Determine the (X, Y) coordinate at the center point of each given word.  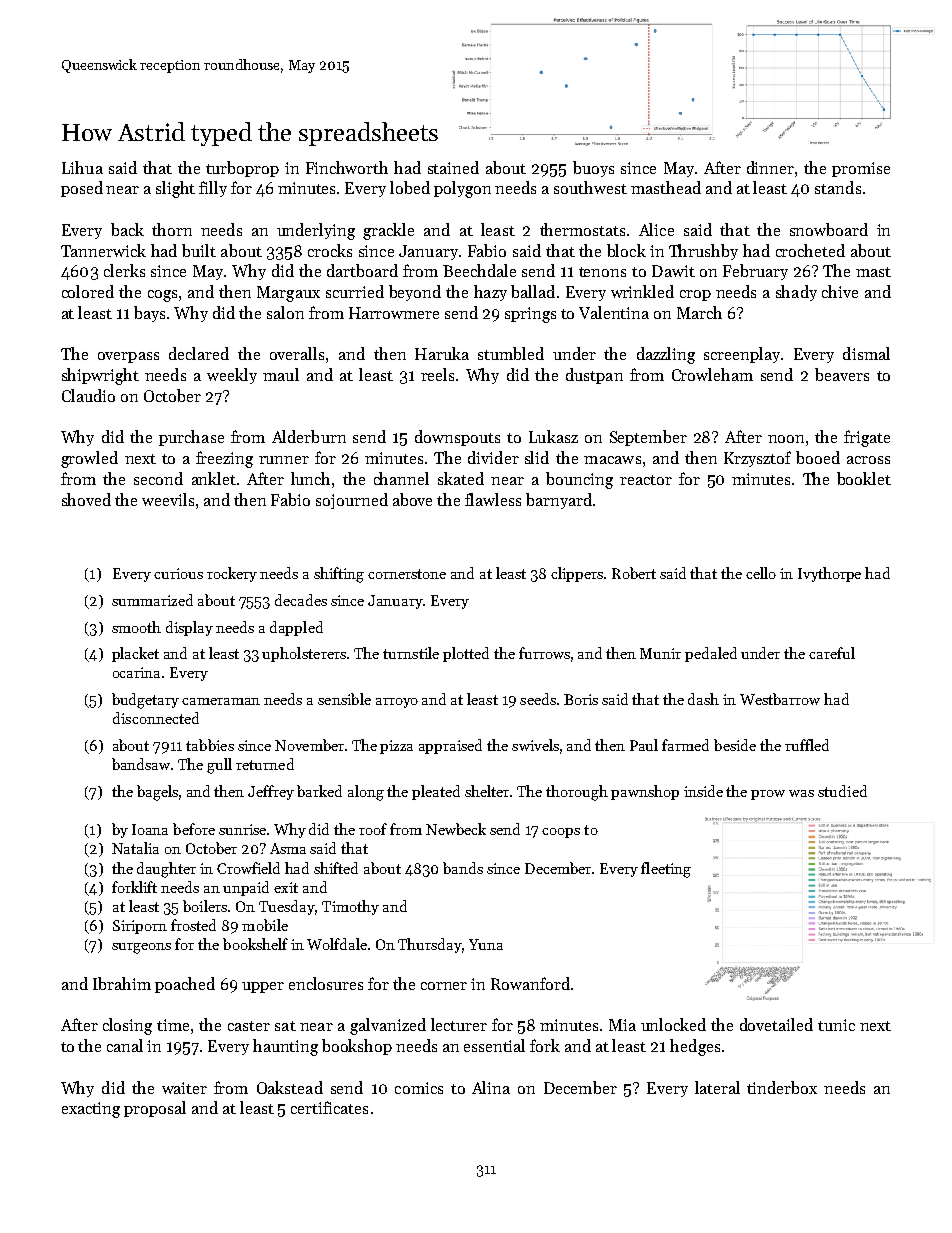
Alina (491, 1087)
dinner (770, 167)
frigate (867, 438)
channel (401, 478)
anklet (214, 478)
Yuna (486, 944)
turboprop (242, 169)
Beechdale (479, 270)
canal (125, 1045)
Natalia (135, 848)
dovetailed (776, 1024)
